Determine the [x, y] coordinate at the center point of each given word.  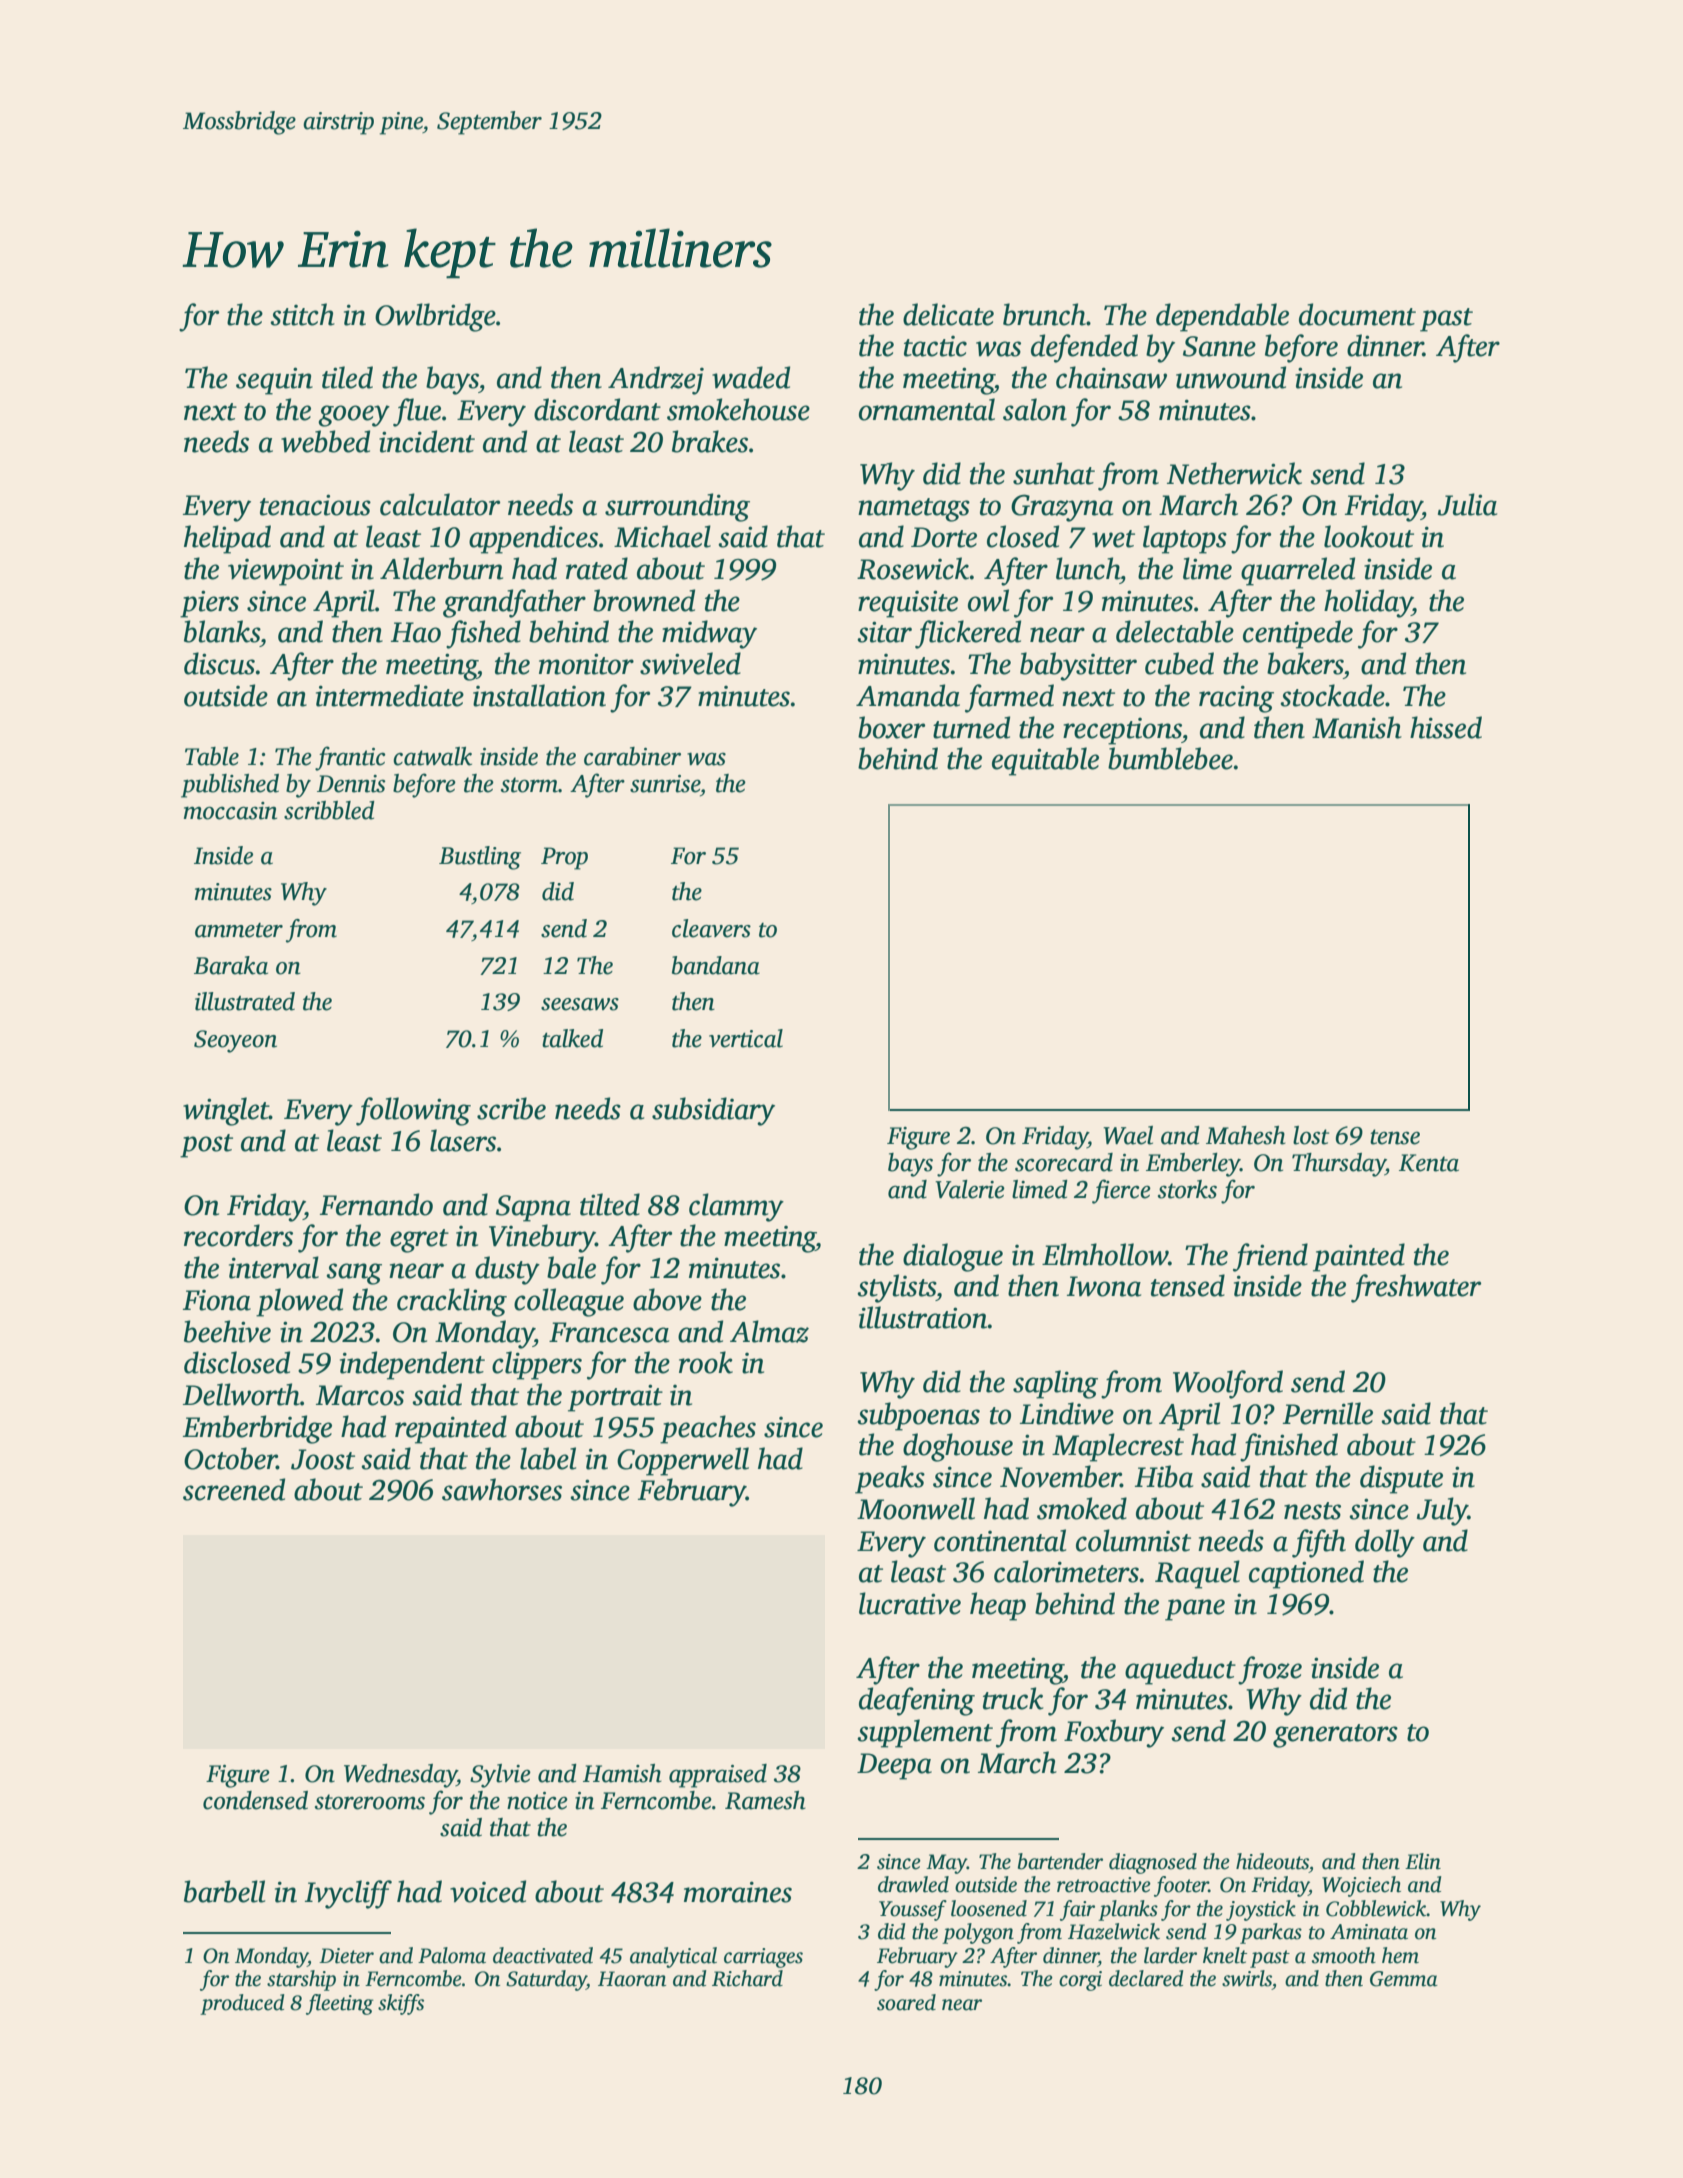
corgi [1080, 1981]
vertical [746, 1038]
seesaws [580, 1004]
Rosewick [913, 568]
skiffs [401, 2004]
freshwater [1416, 1288]
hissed [1446, 727]
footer [1181, 1886]
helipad [227, 539]
